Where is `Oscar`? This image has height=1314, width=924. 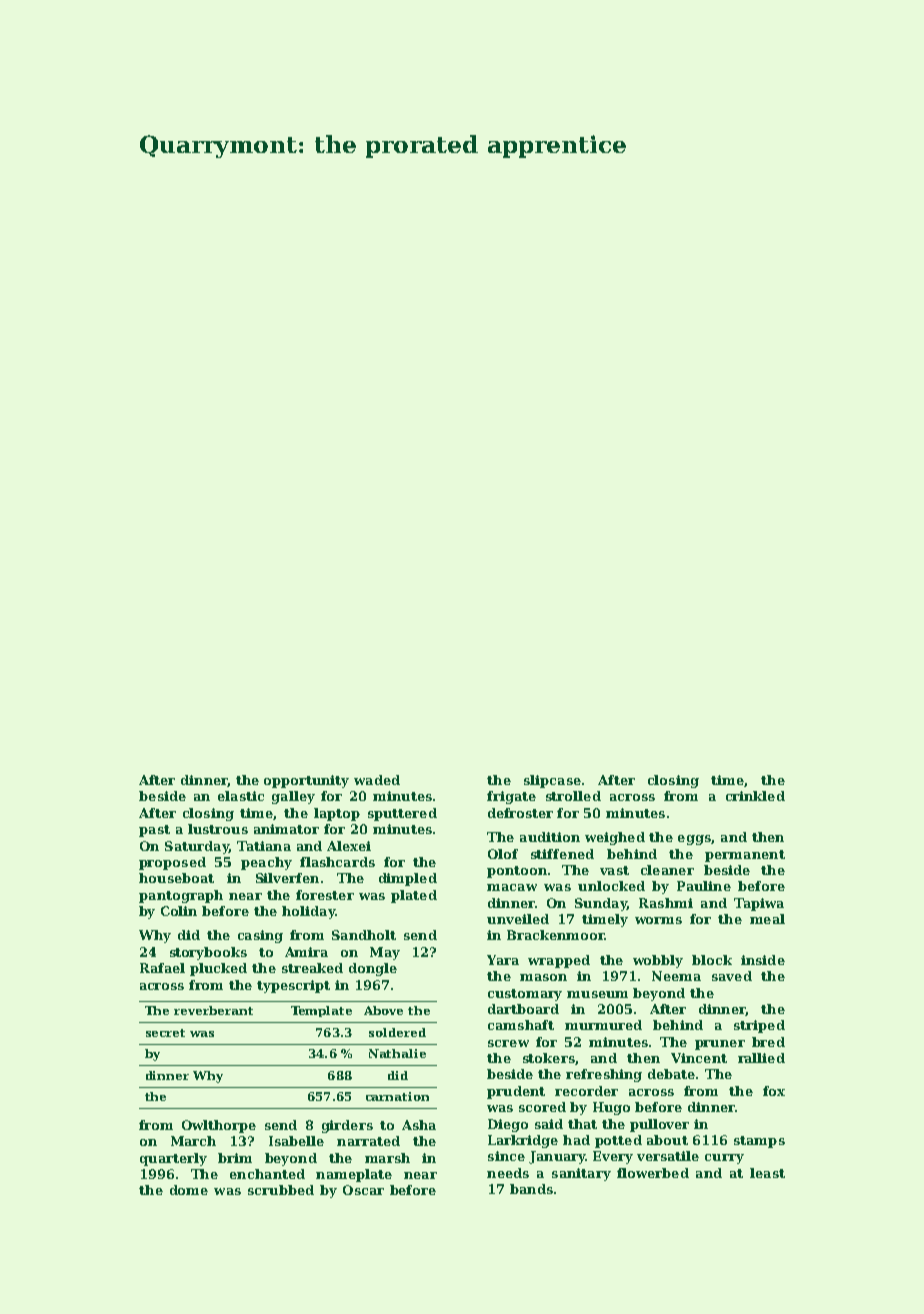 Oscar is located at coordinates (363, 1190).
